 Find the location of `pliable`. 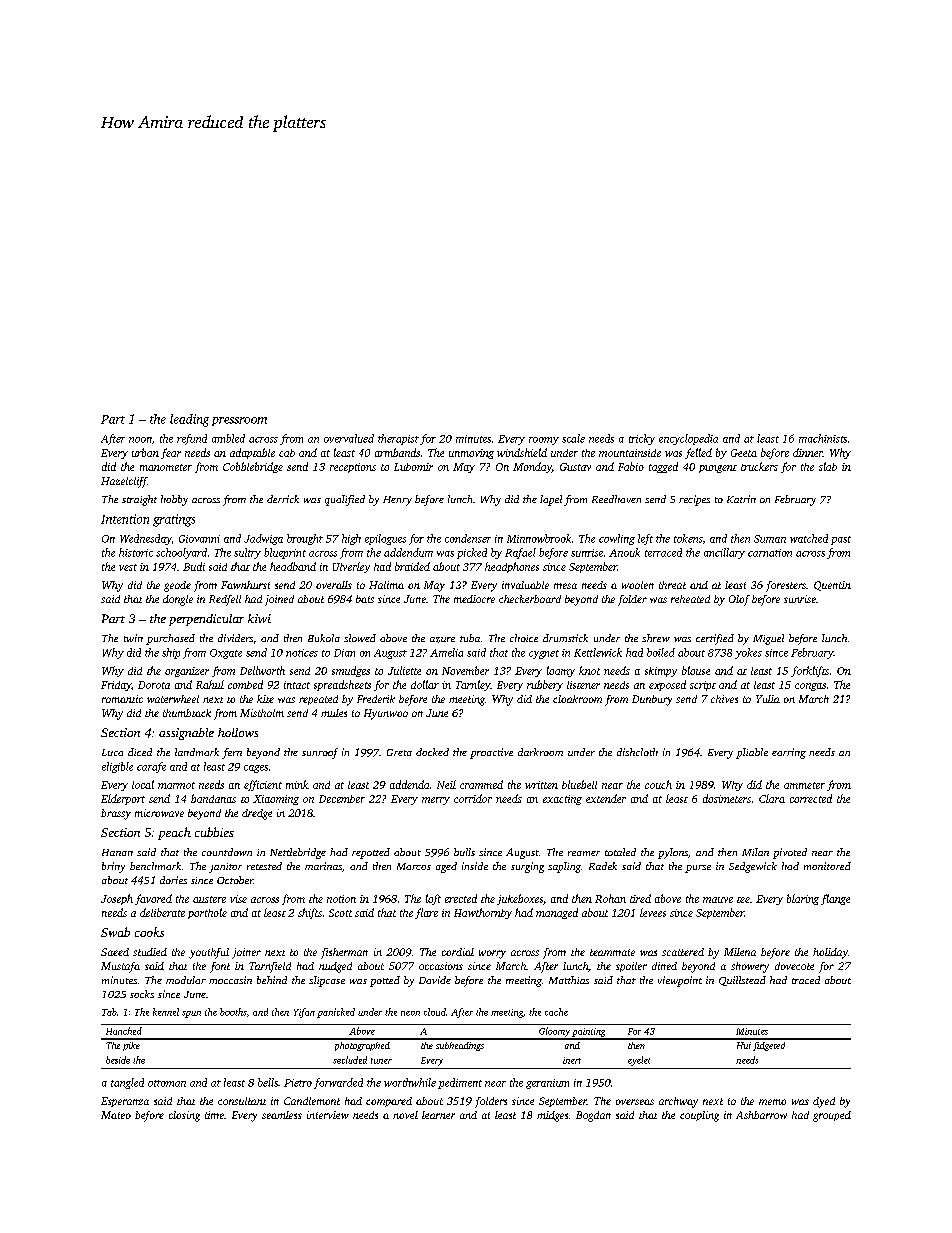

pliable is located at coordinates (752, 753).
